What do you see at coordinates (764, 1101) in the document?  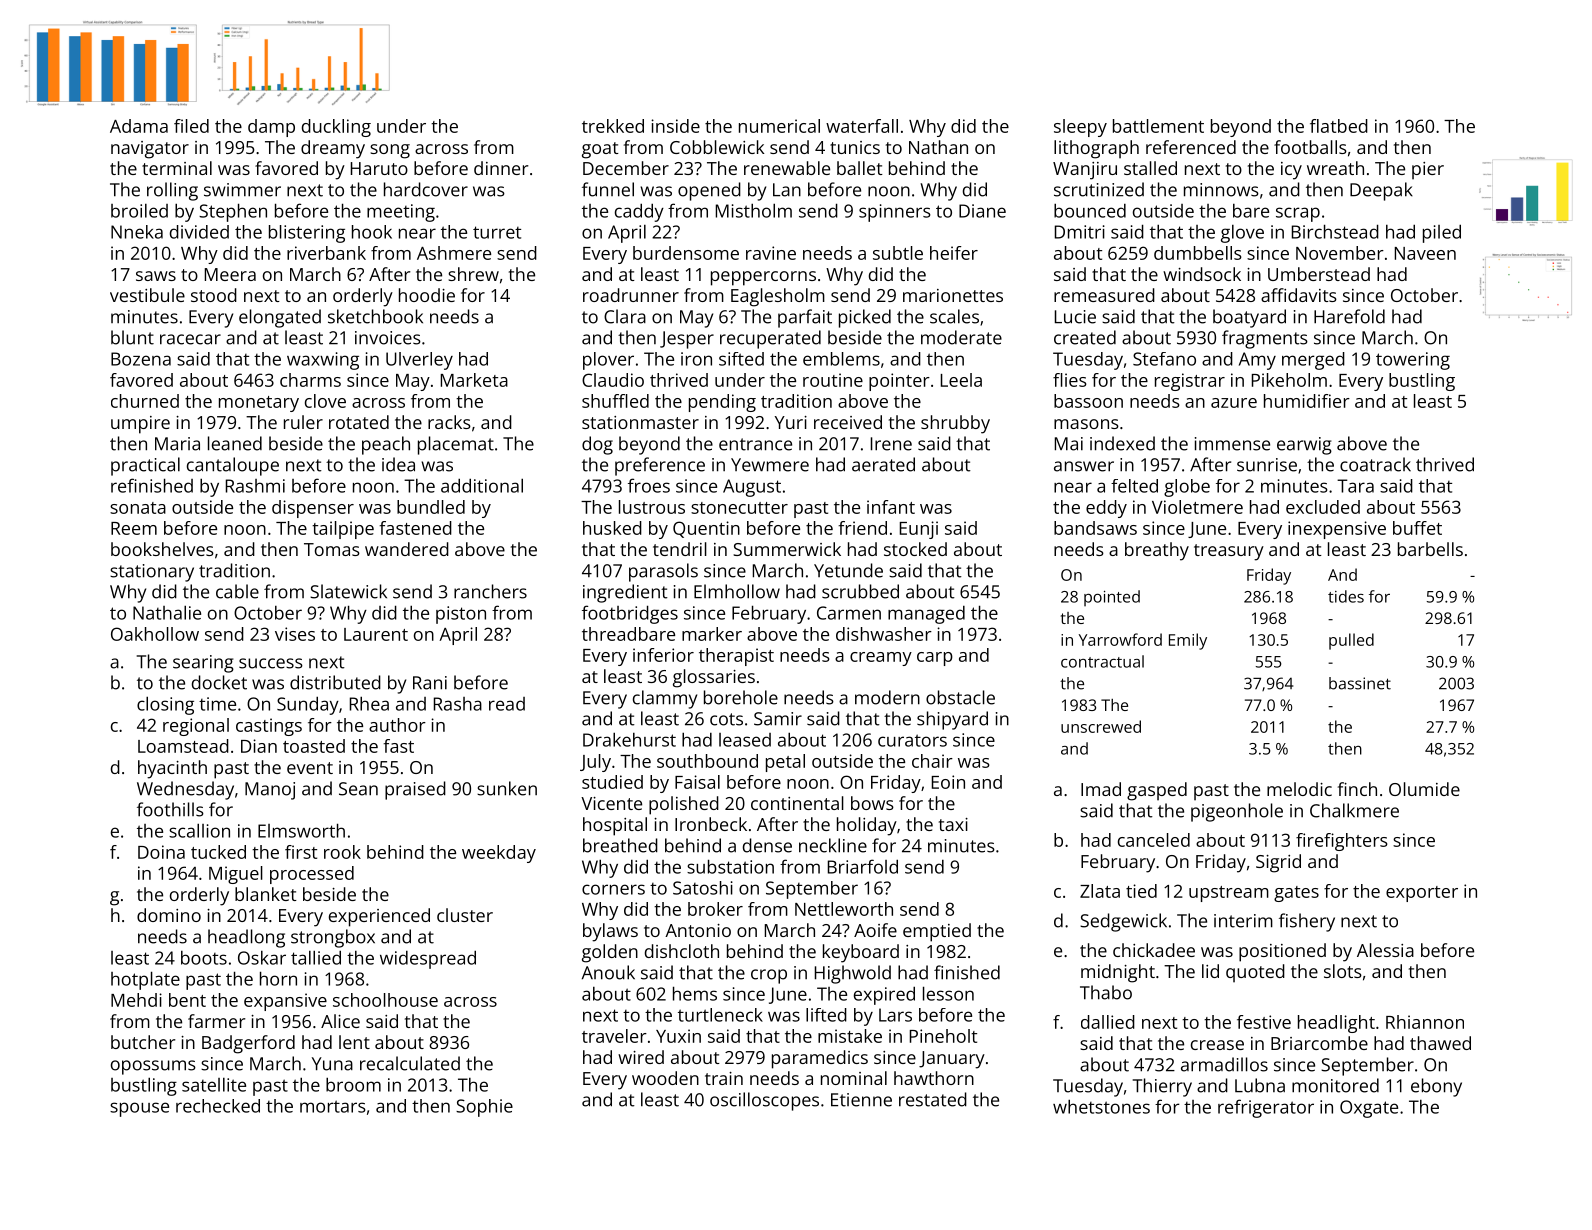 I see `oscilloscopes` at bounding box center [764, 1101].
